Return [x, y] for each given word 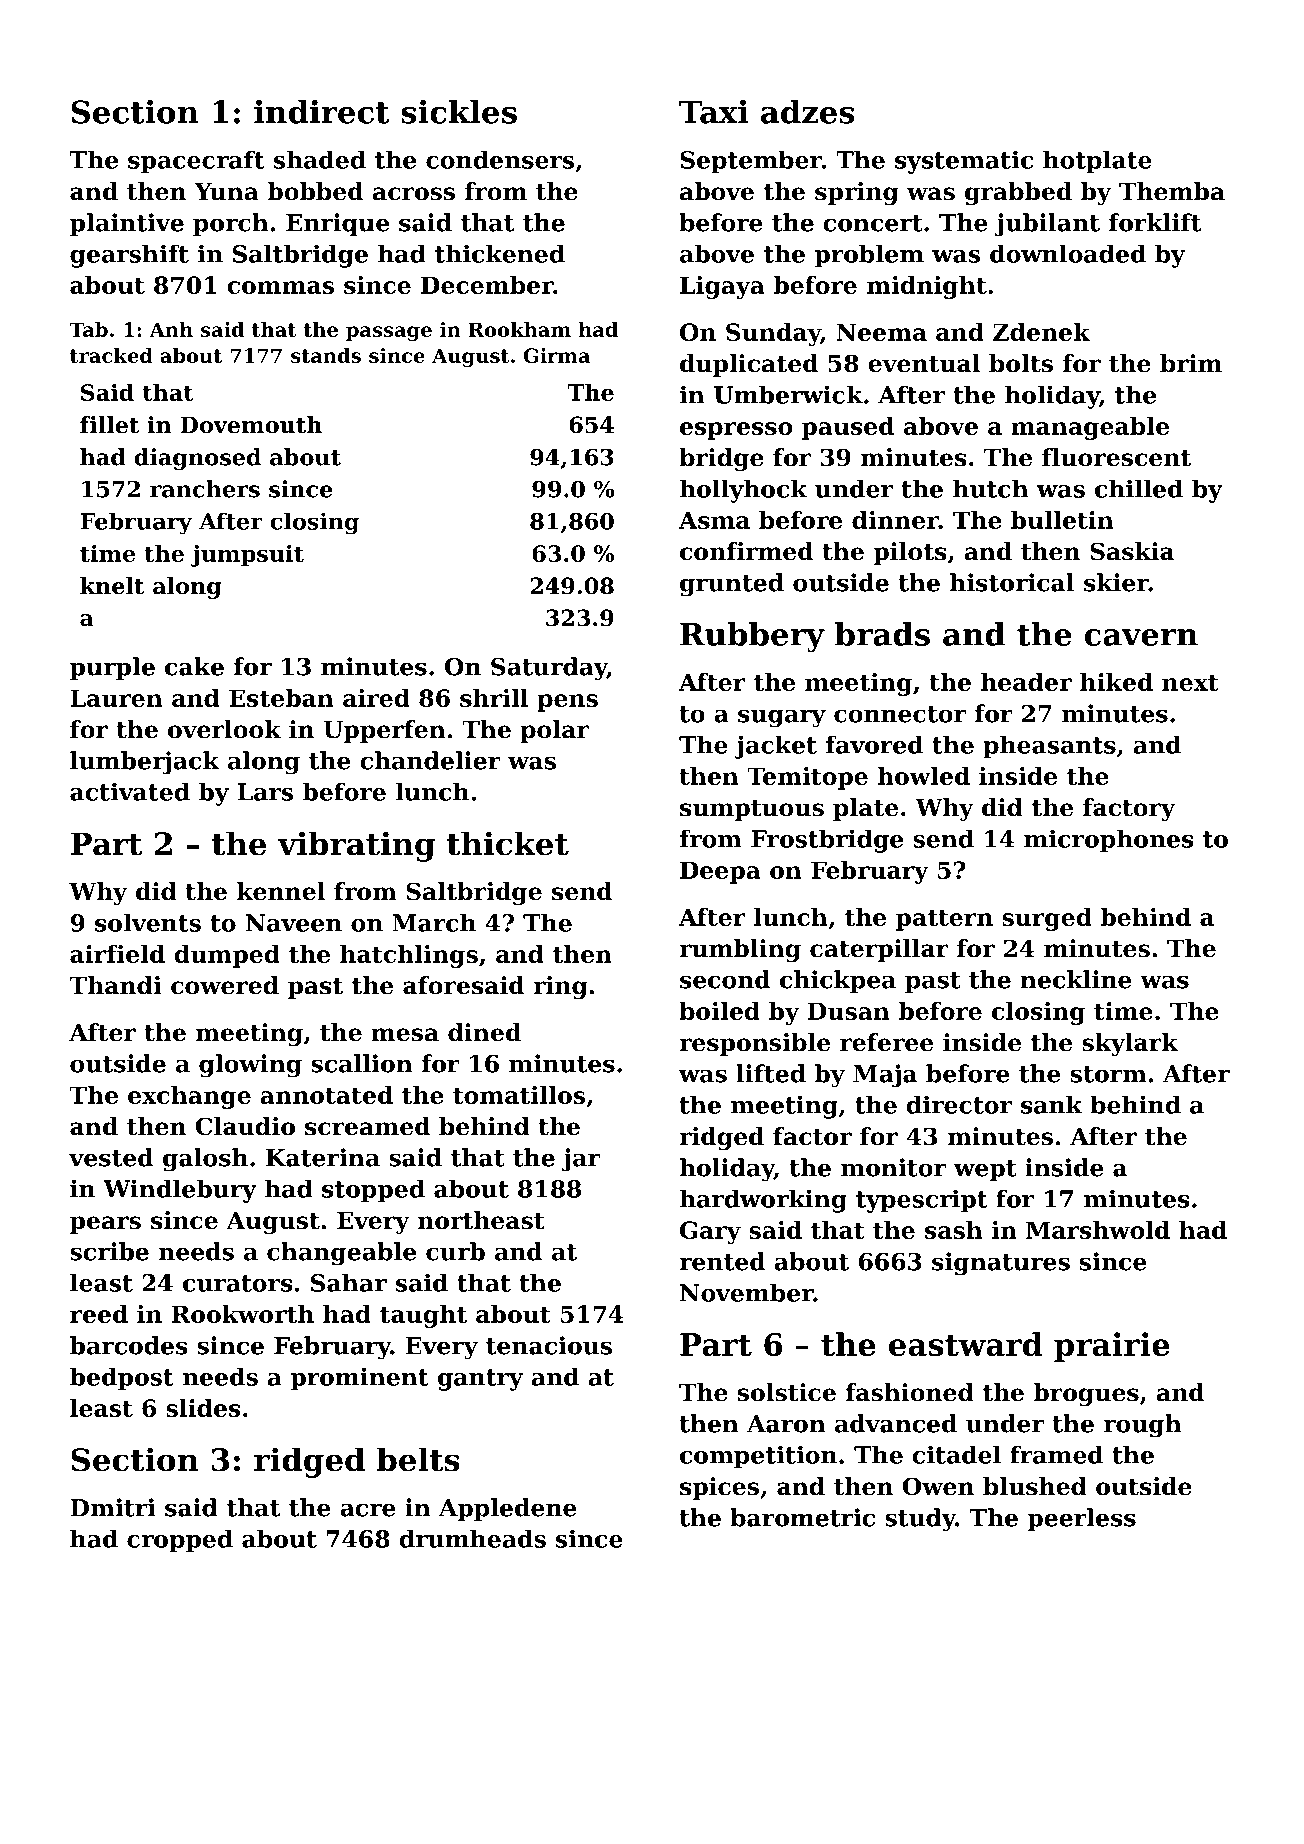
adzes [808, 112]
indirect [321, 112]
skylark [1130, 1044]
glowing [250, 1066]
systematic [964, 162]
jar [581, 1160]
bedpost [122, 1379]
